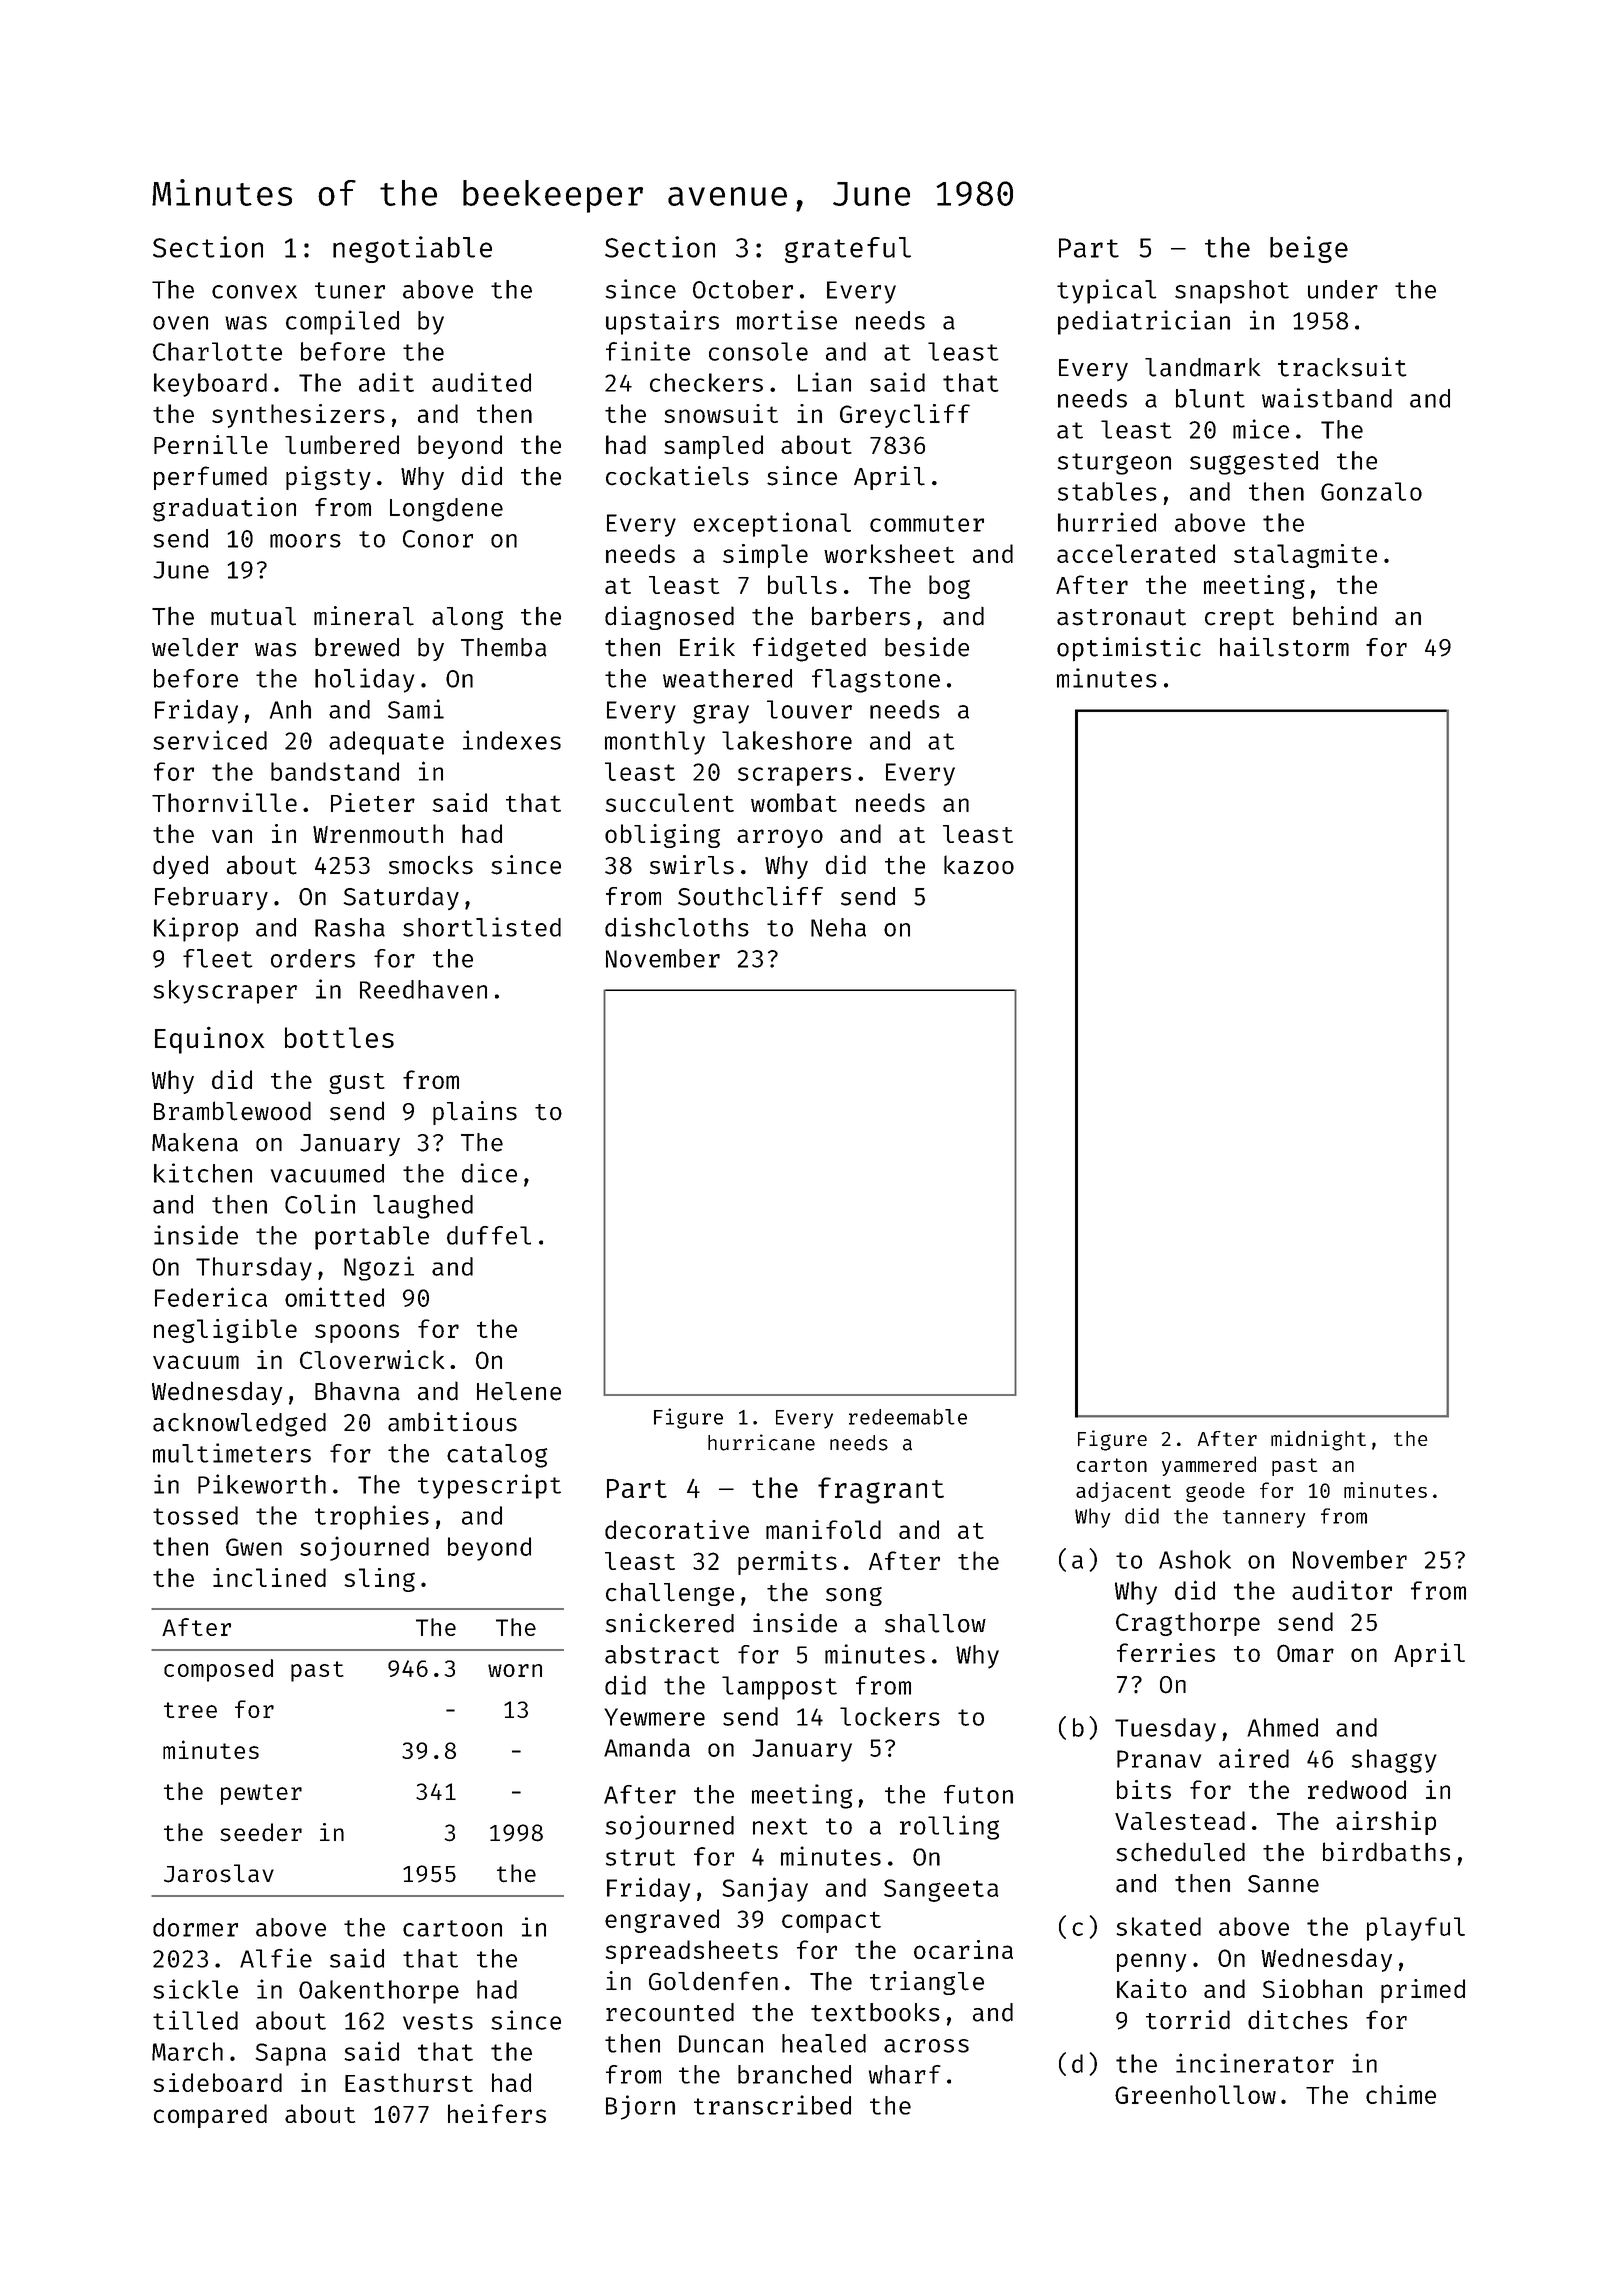  Describe the element at coordinates (334, 1297) in the screenshot. I see `omitted` at that location.
